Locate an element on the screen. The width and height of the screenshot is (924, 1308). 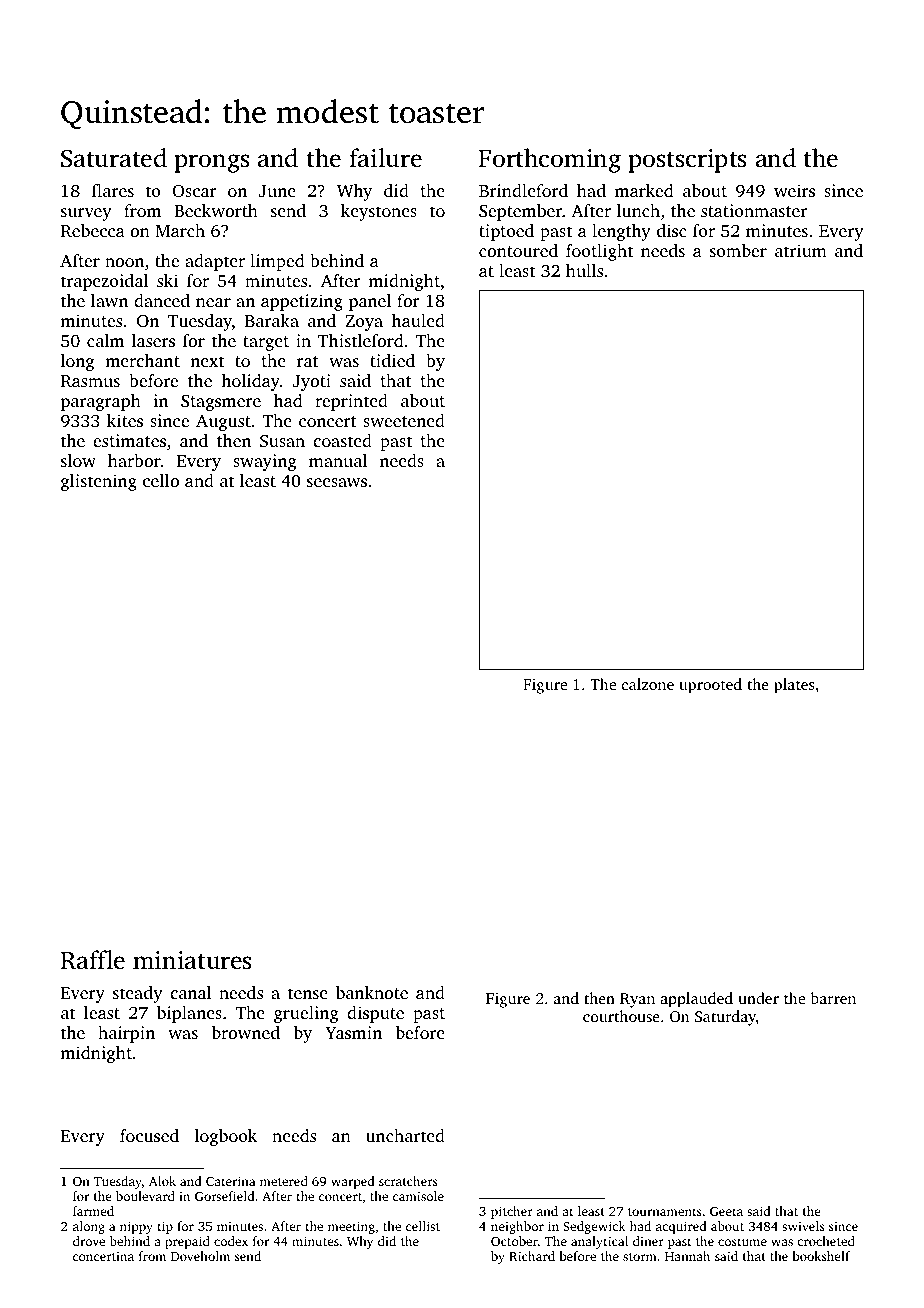
bookshelf is located at coordinates (821, 1256).
